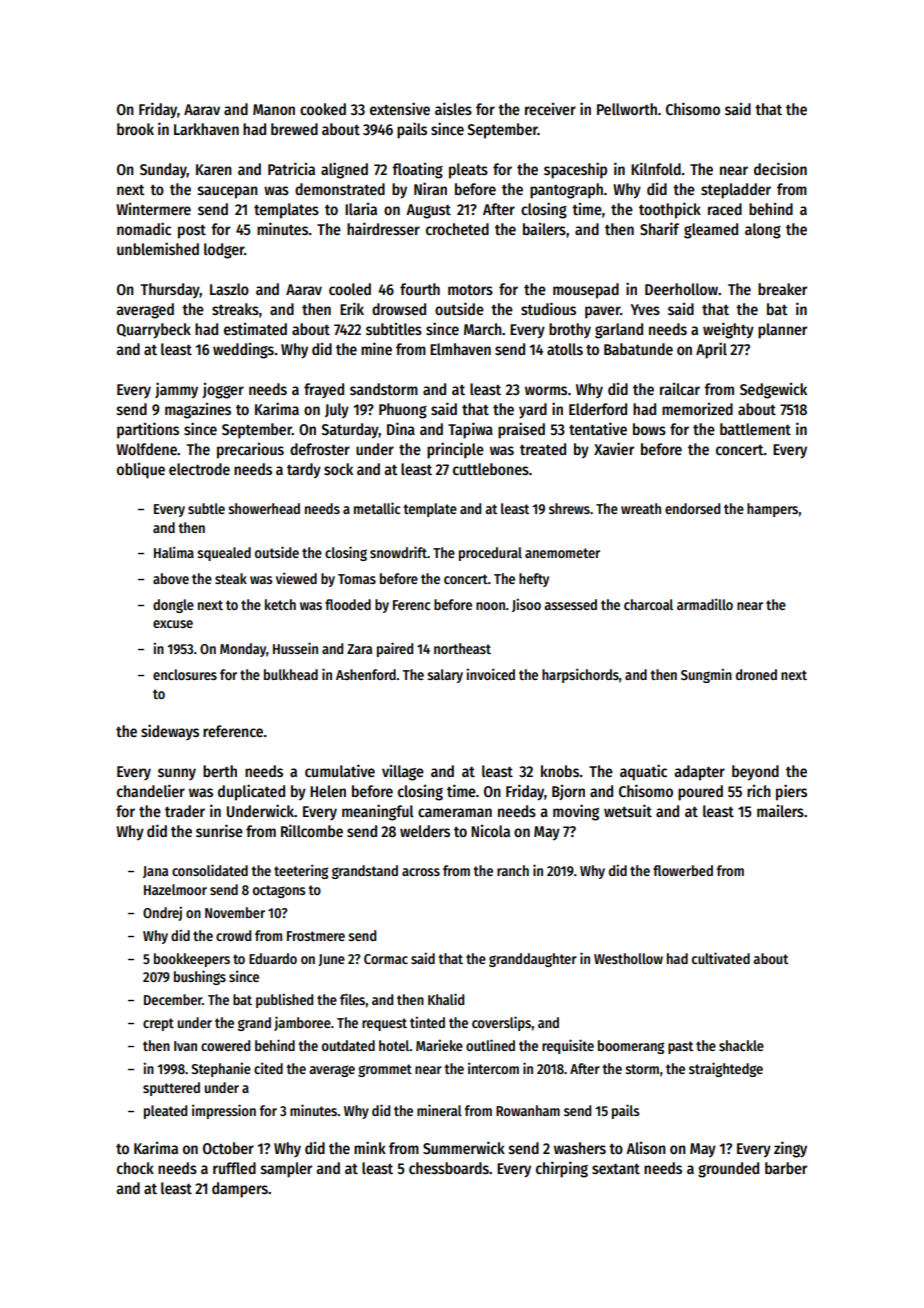 The width and height of the screenshot is (924, 1308). Describe the element at coordinates (366, 674) in the screenshot. I see `Ashenford` at that location.
